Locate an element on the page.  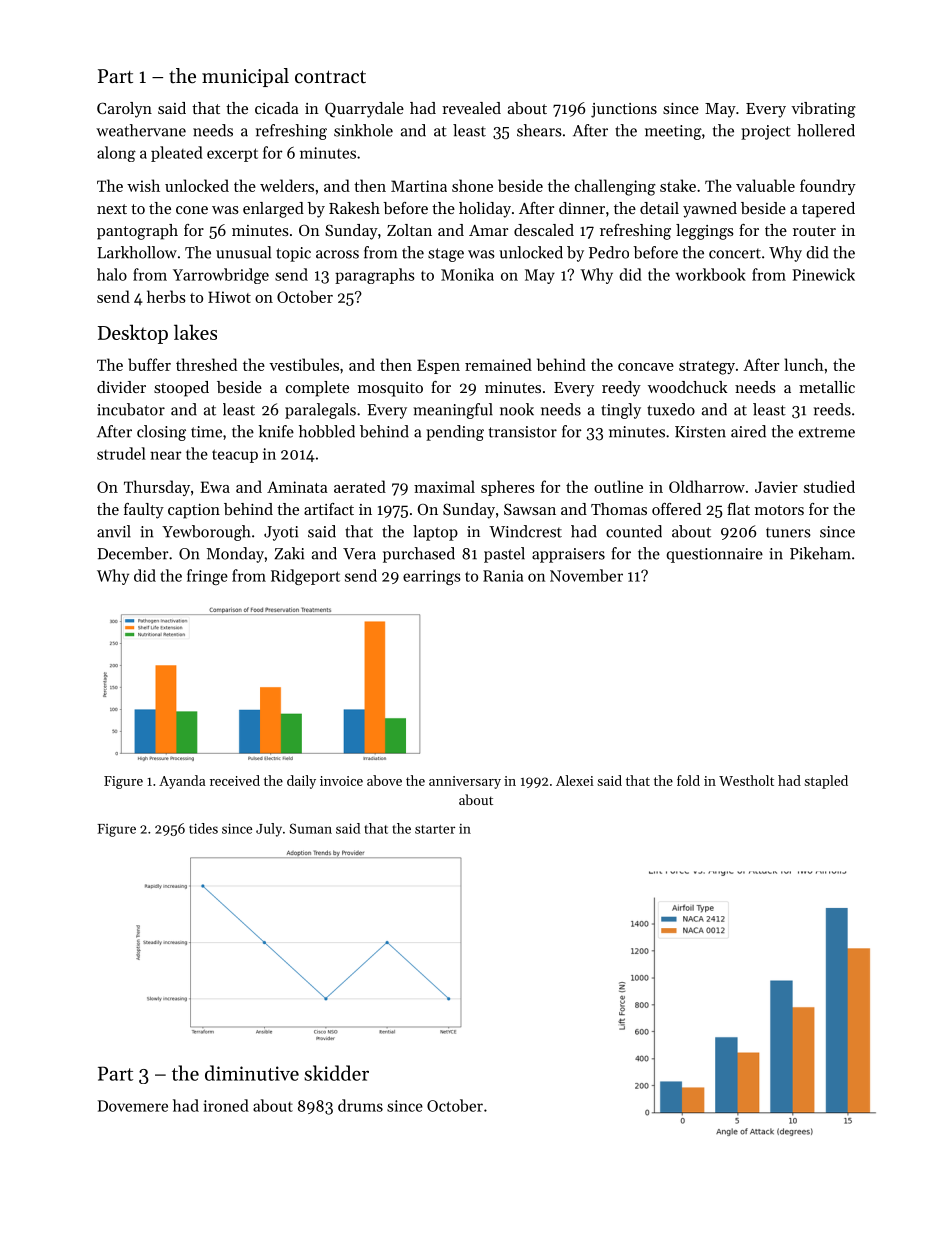
vestibules is located at coordinates (304, 364).
